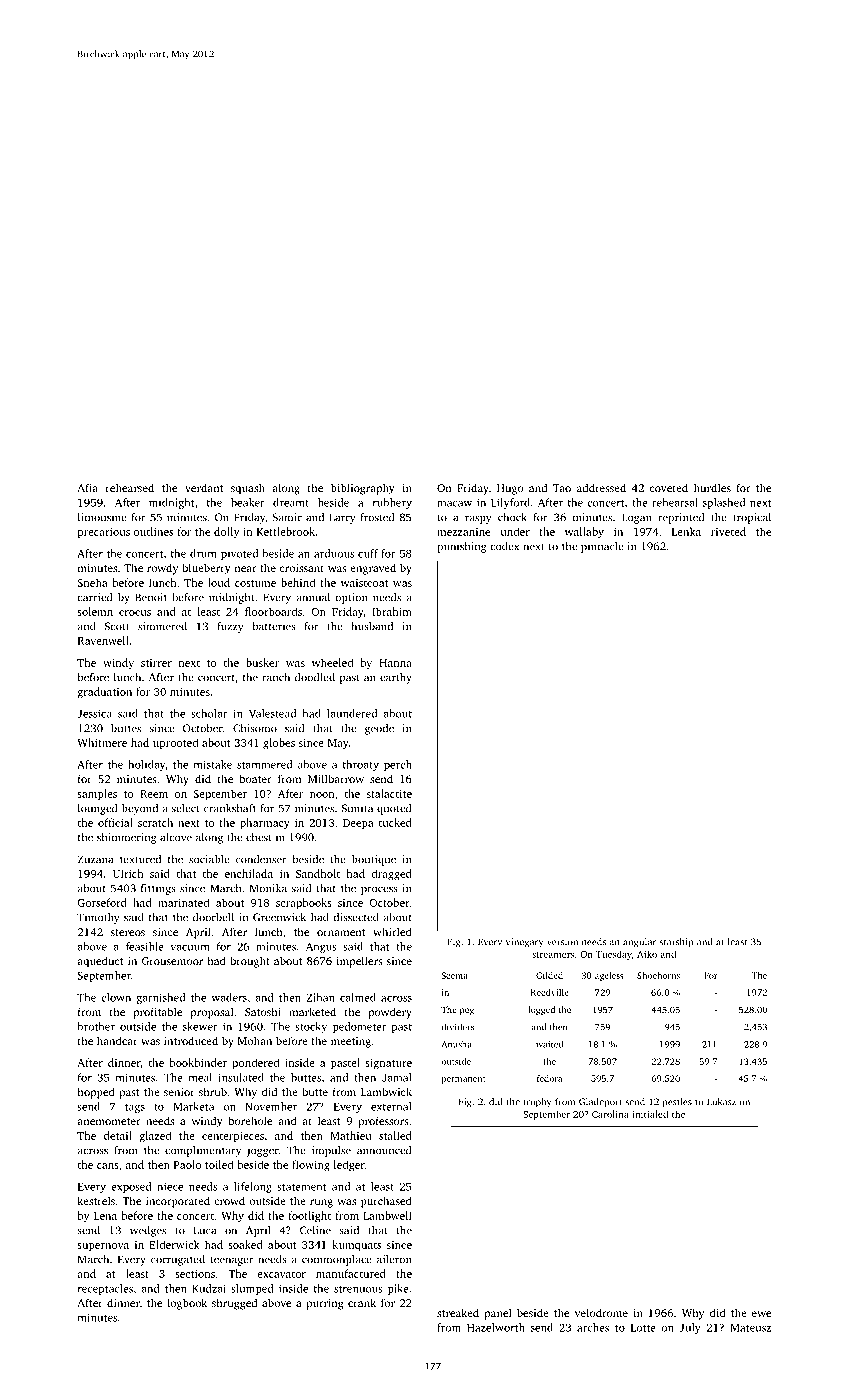 The height and width of the screenshot is (1400, 849). What do you see at coordinates (356, 917) in the screenshot?
I see `dissected` at bounding box center [356, 917].
